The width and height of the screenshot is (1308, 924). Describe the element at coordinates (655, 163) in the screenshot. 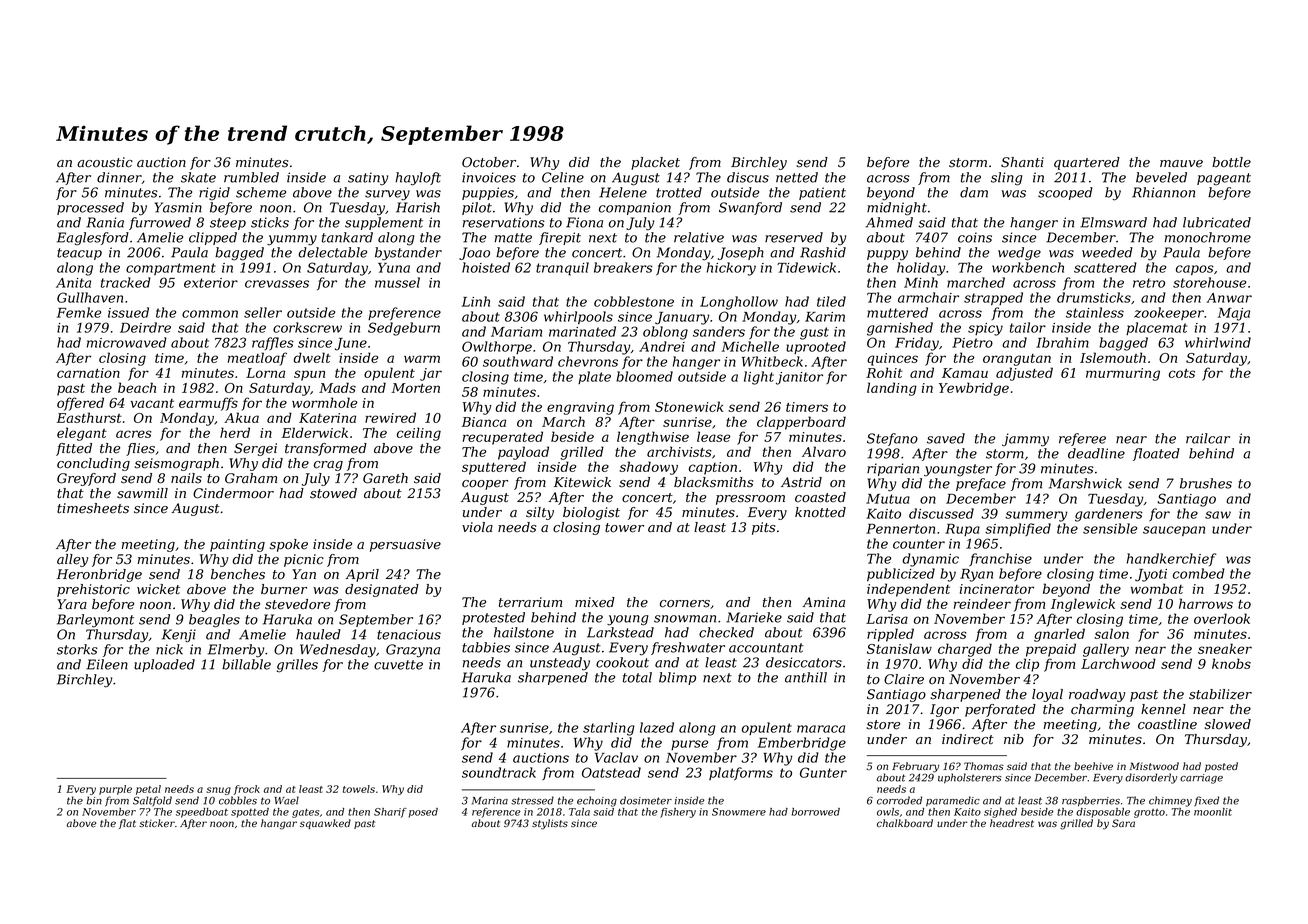

I see `placket` at that location.
